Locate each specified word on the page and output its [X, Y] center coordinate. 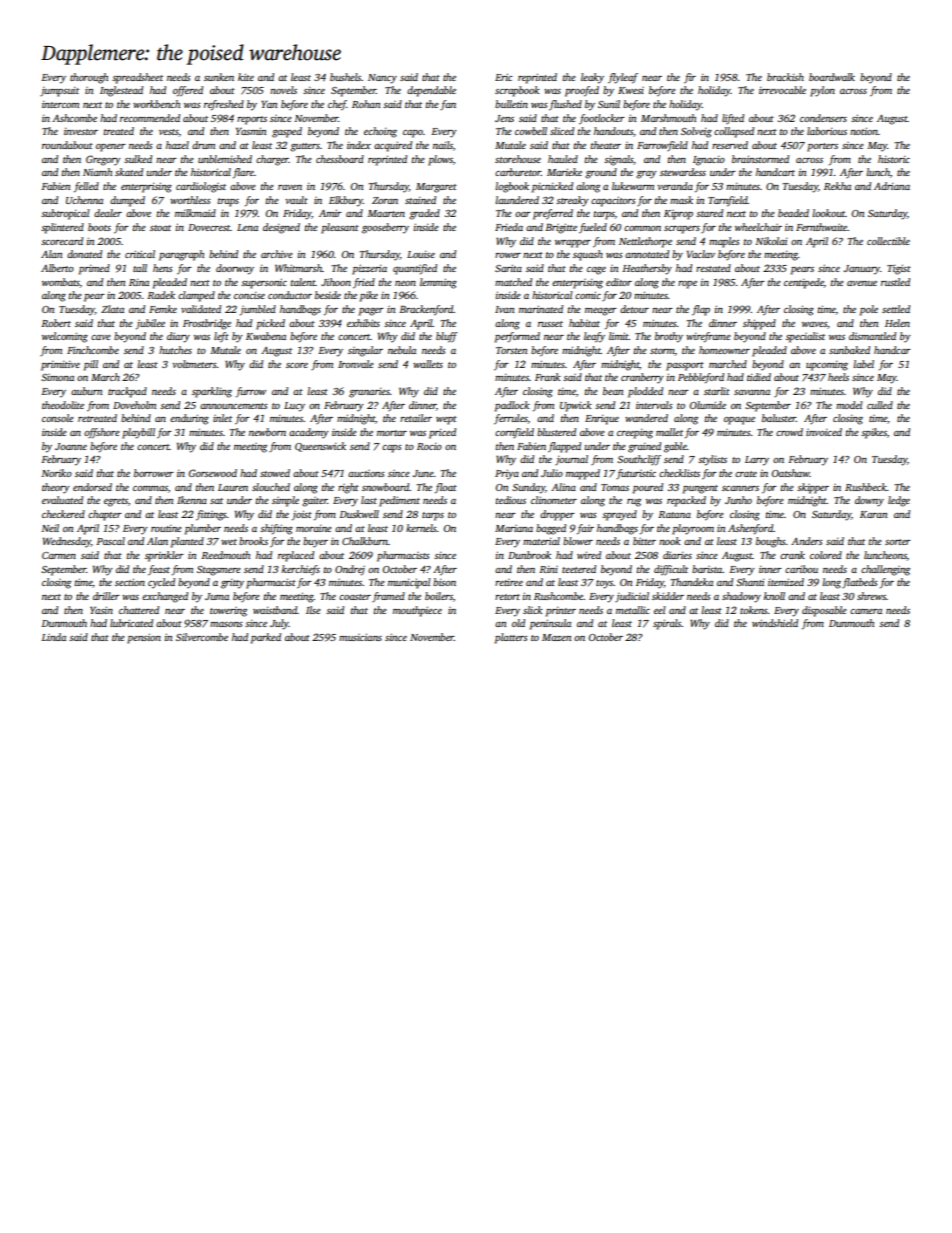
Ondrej [350, 570]
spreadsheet [137, 78]
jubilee [150, 324]
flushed [565, 105]
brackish [785, 77]
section [130, 582]
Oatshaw [791, 473]
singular [365, 351]
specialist [805, 337]
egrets [116, 502]
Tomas [615, 487]
